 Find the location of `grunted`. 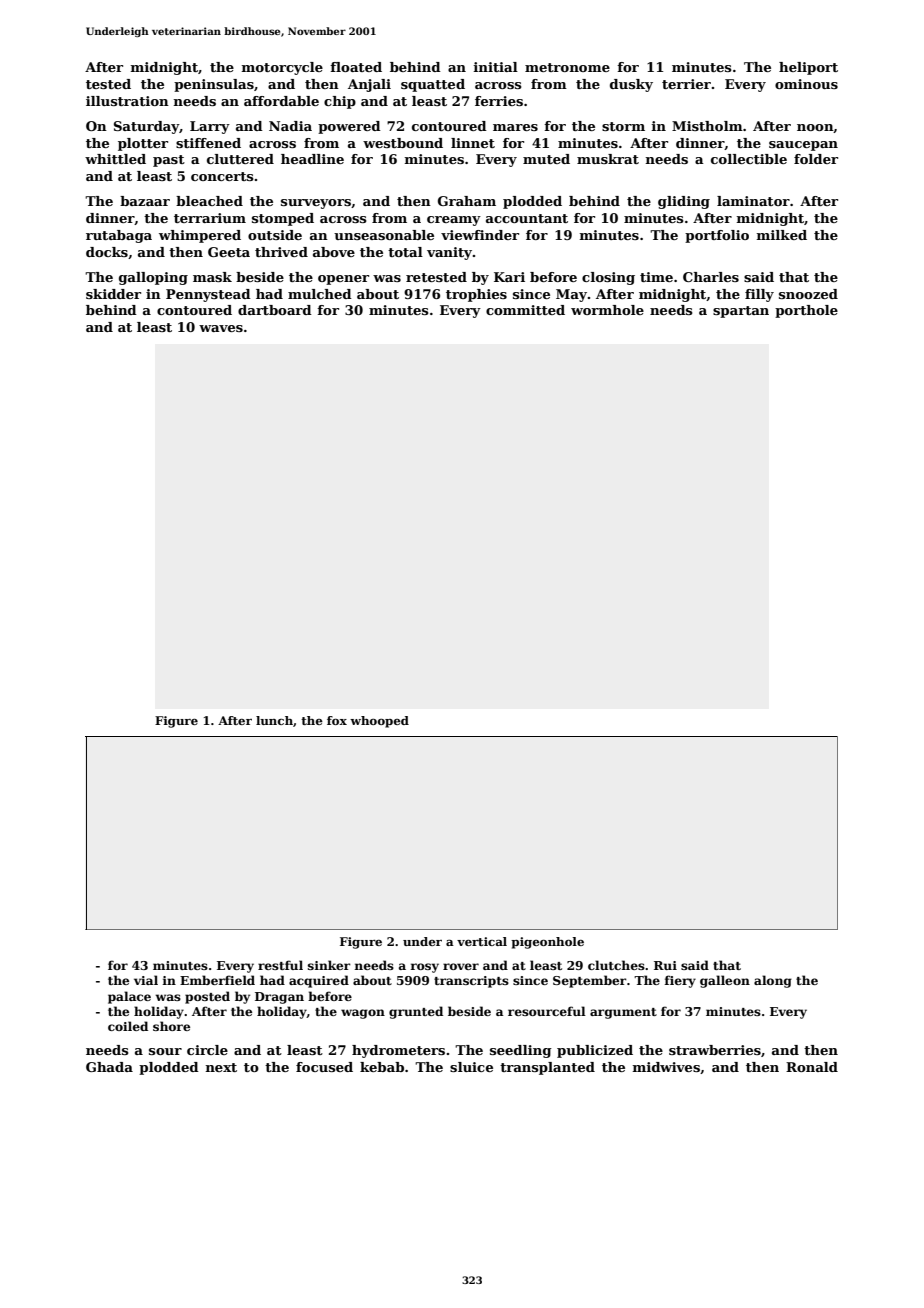

grunted is located at coordinates (416, 1012).
